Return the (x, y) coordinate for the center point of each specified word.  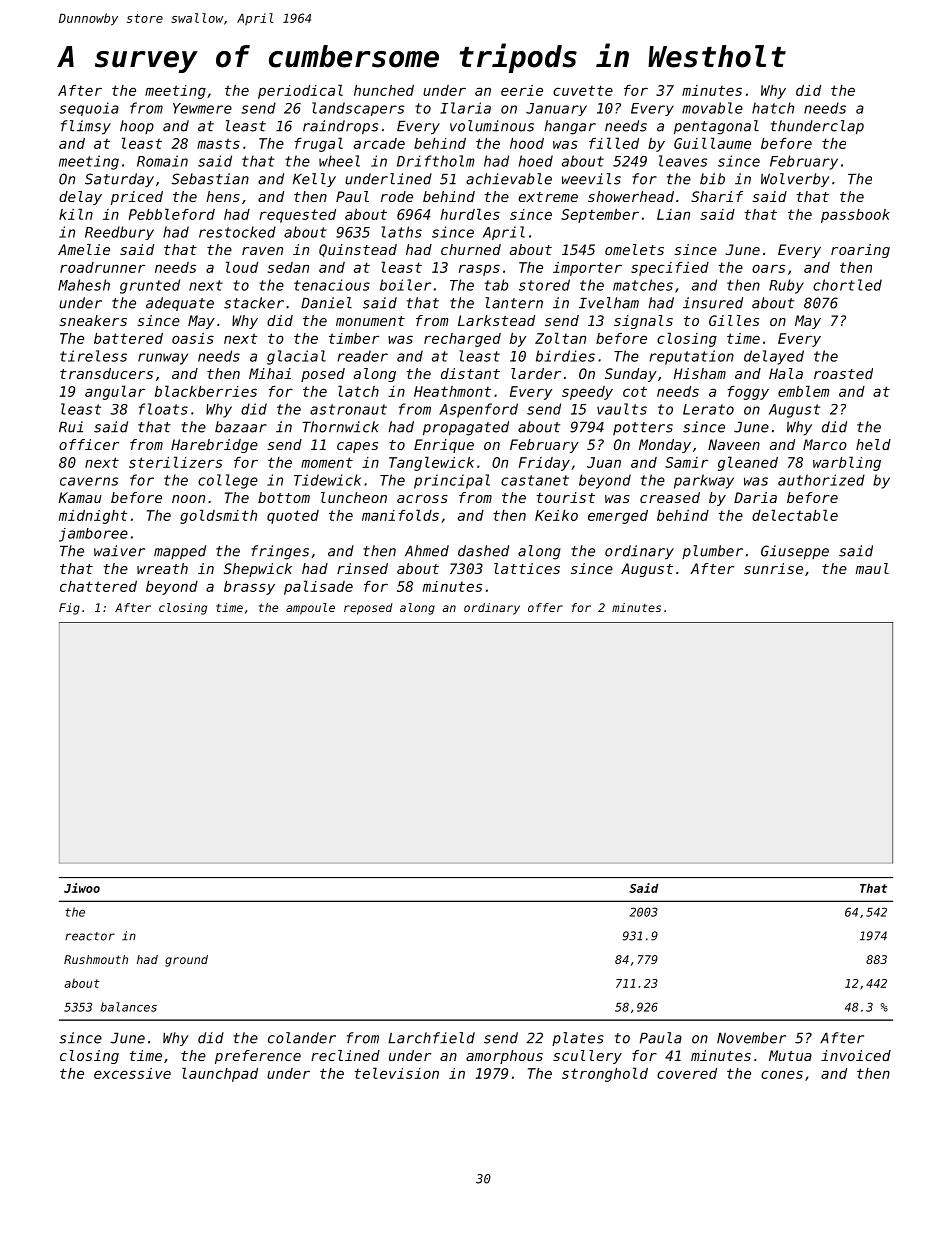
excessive (132, 1073)
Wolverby (795, 180)
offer (545, 607)
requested (297, 216)
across (422, 499)
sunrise (773, 568)
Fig (69, 609)
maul (872, 568)
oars (768, 268)
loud (242, 267)
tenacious (332, 285)
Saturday (119, 180)
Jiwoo (82, 888)
